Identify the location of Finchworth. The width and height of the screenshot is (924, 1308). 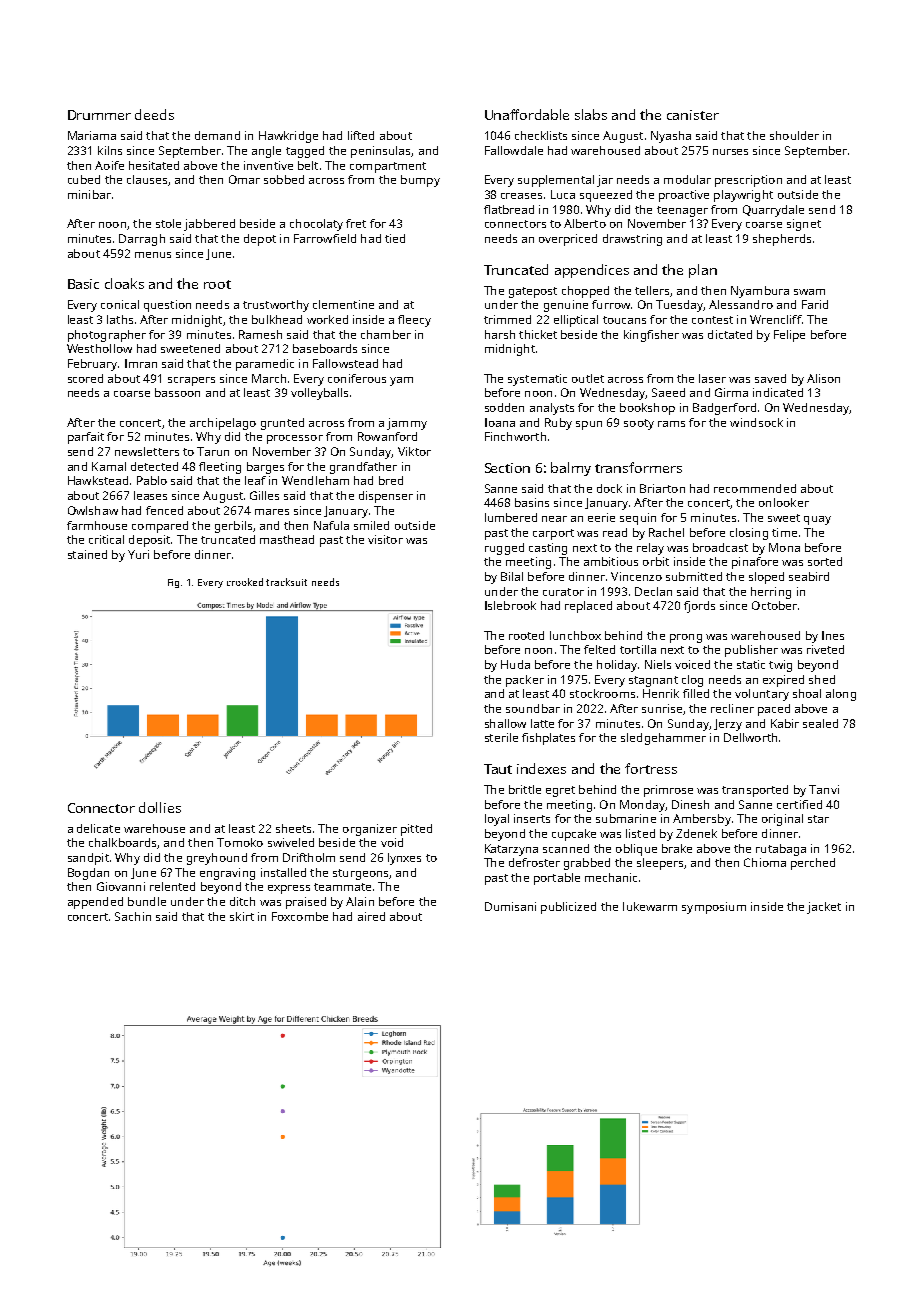
(515, 436).
